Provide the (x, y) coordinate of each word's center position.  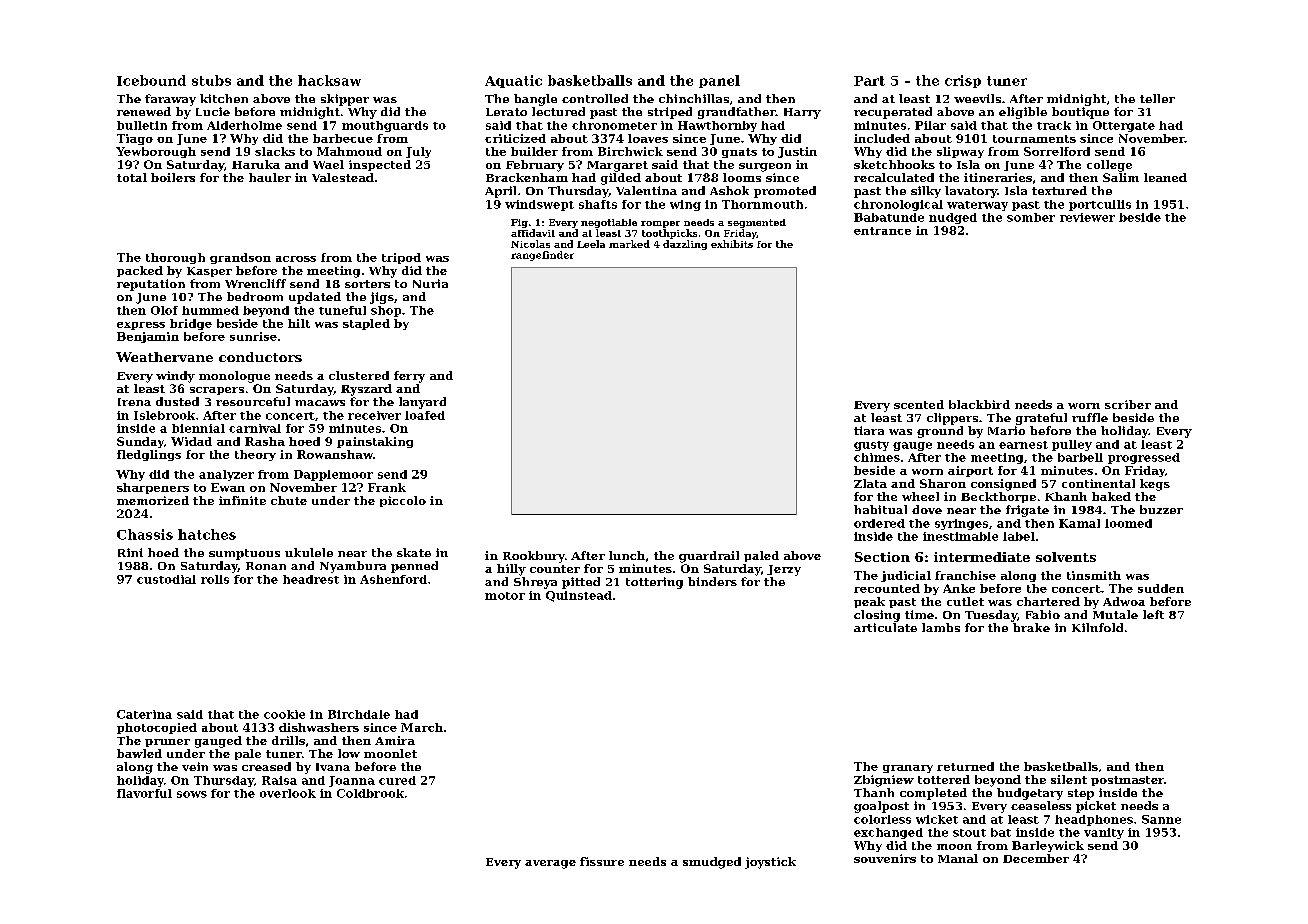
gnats (739, 153)
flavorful (144, 793)
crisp (963, 81)
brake (1031, 627)
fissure (602, 861)
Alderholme (244, 125)
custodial (166, 579)
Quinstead (579, 596)
